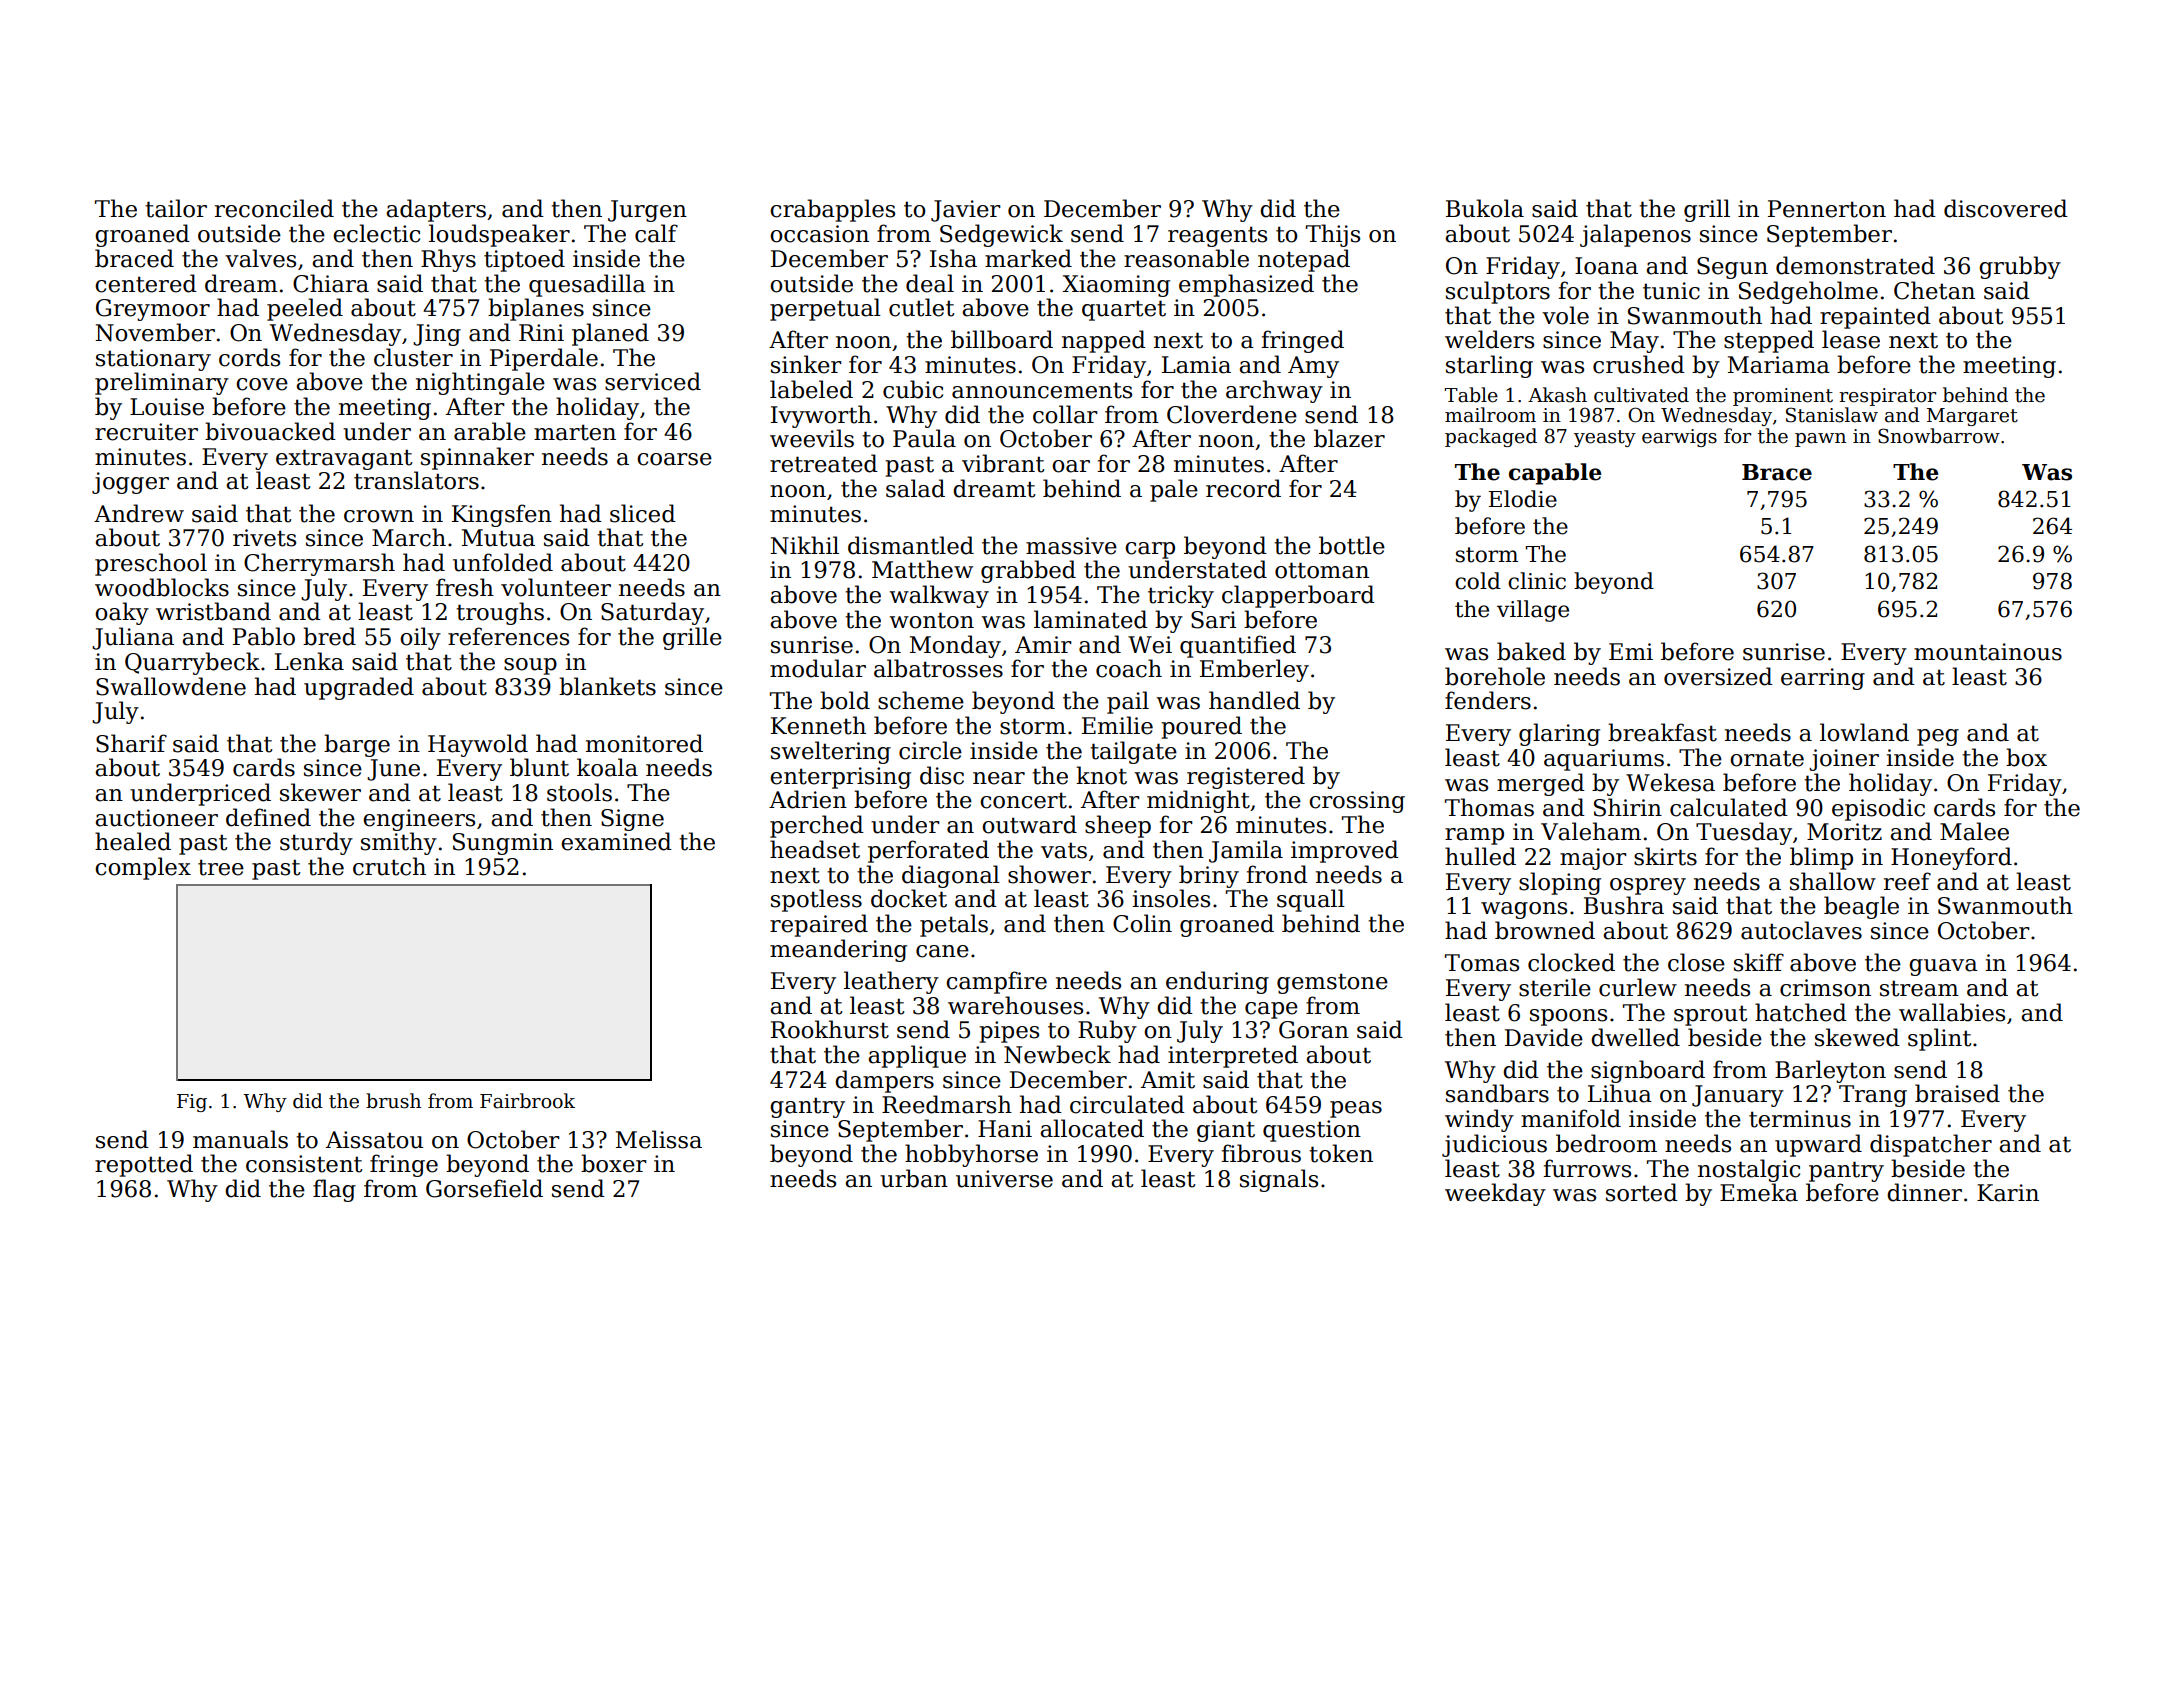  What do you see at coordinates (1759, 1192) in the document?
I see `Emeka` at bounding box center [1759, 1192].
